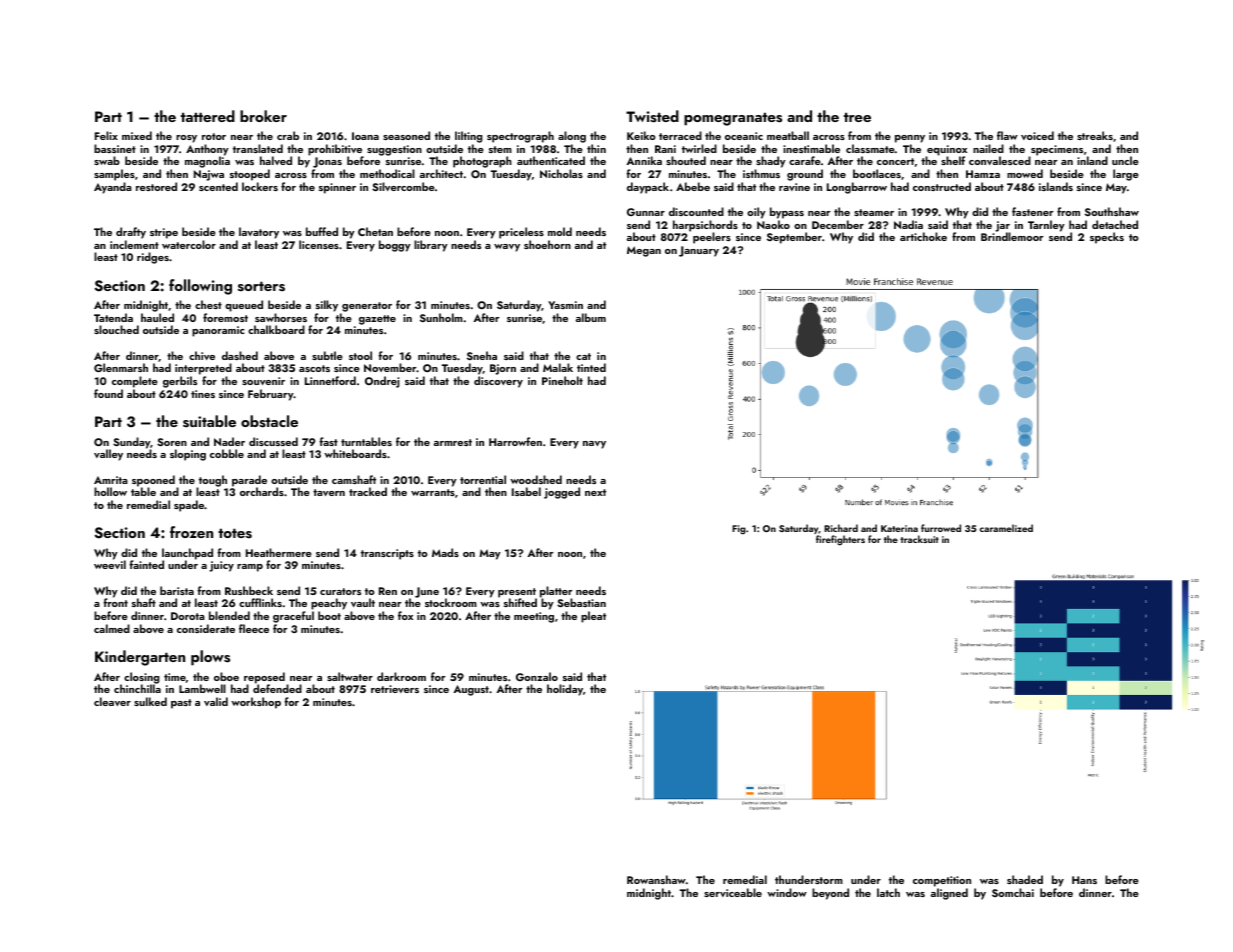 Image resolution: width=1233 pixels, height=952 pixels. Describe the element at coordinates (137, 135) in the page. I see `mixed` at that location.
